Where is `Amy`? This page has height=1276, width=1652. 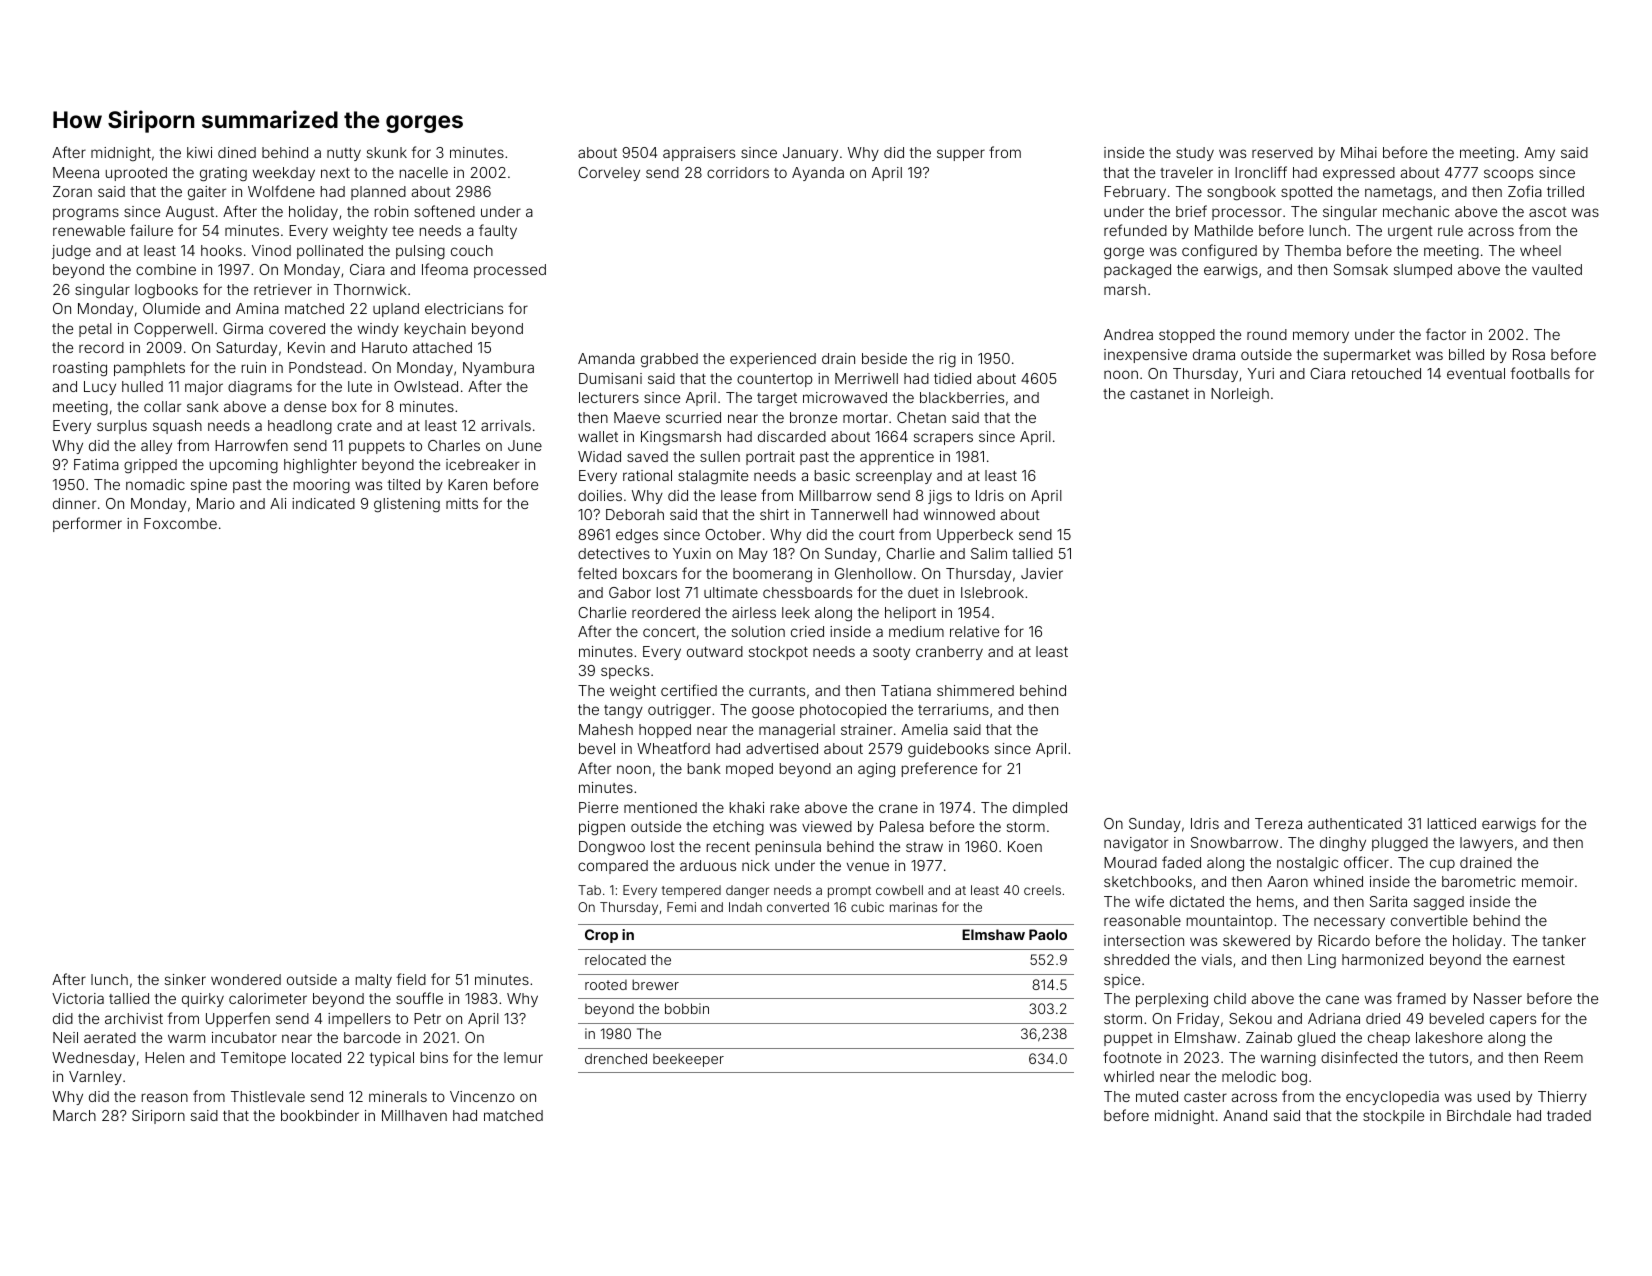
Amy is located at coordinates (1539, 154).
